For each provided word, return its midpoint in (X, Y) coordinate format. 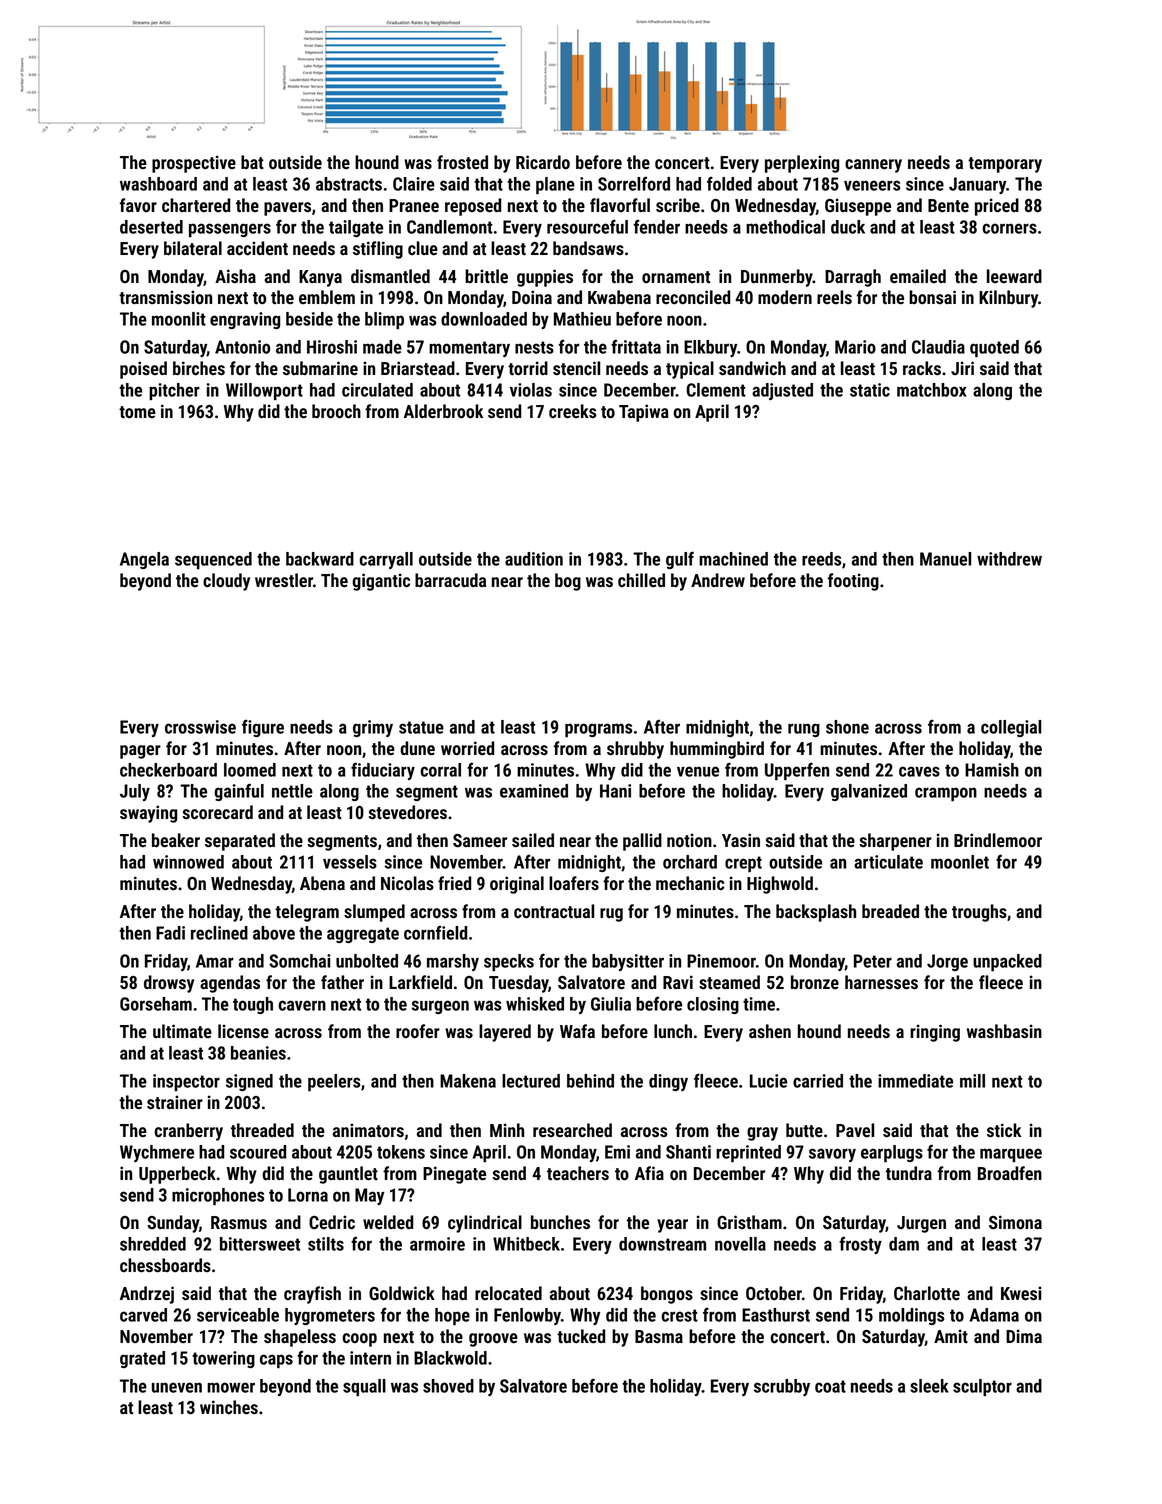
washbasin (1004, 1031)
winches (229, 1407)
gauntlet (348, 1175)
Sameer (480, 841)
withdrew (1009, 559)
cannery (873, 166)
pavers (287, 209)
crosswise (200, 727)
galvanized (869, 792)
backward (320, 559)
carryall (386, 560)
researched (572, 1130)
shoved (448, 1386)
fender (657, 227)
